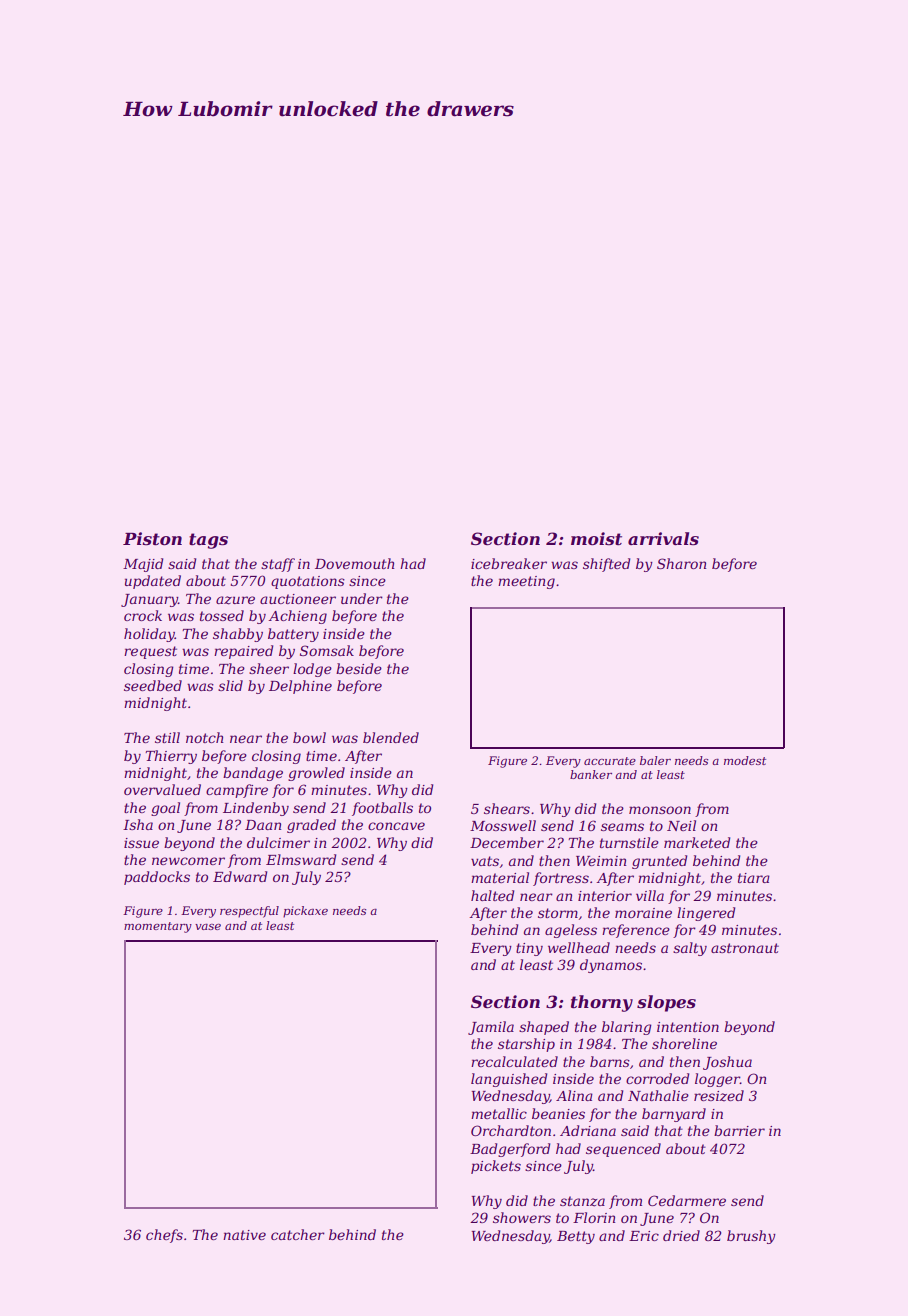 This screenshot has height=1316, width=908. Describe the element at coordinates (244, 1235) in the screenshot. I see `native` at that location.
